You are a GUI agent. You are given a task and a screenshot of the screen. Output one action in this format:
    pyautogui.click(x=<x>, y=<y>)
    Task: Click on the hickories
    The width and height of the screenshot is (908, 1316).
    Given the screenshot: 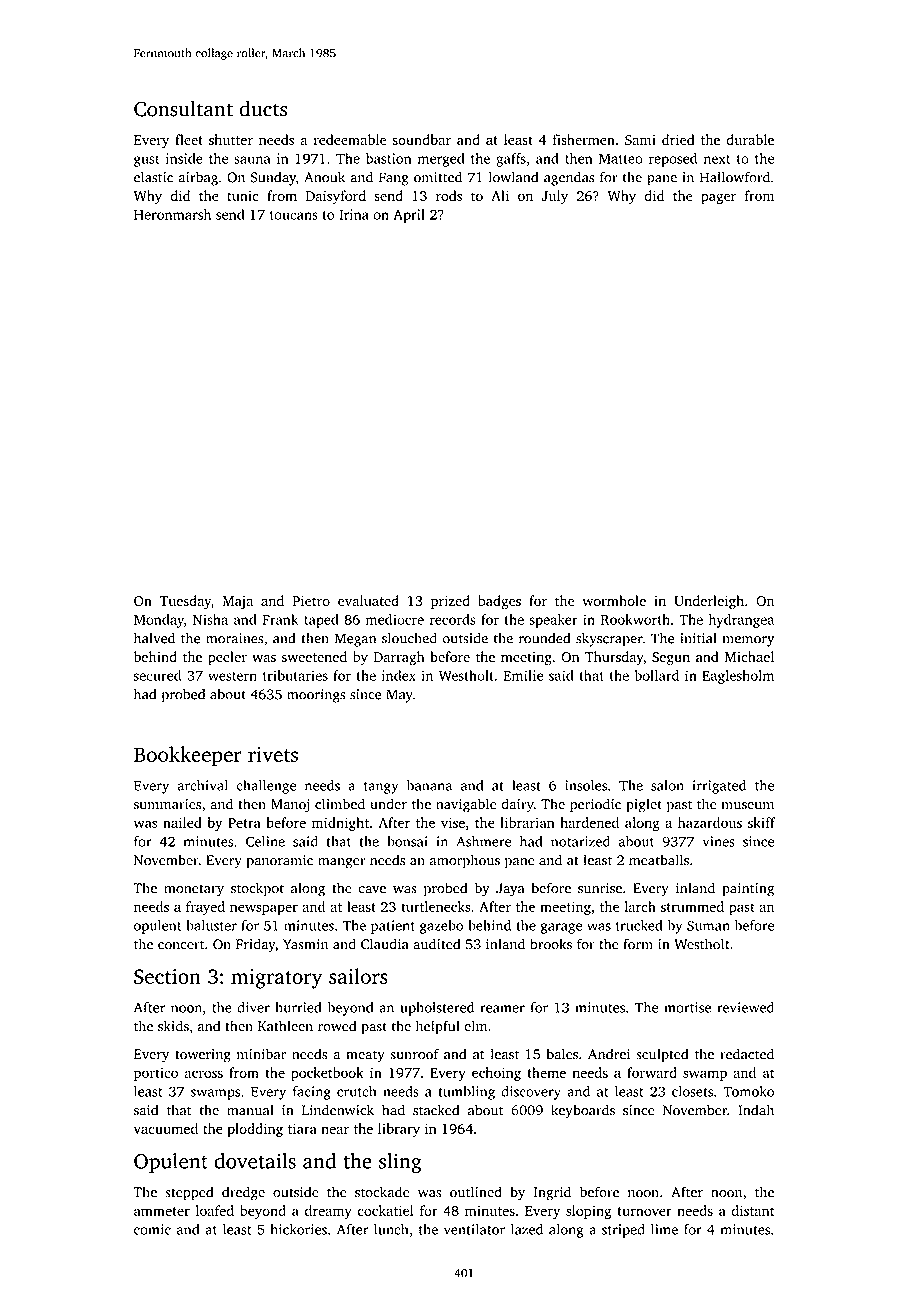 What is the action you would take?
    pyautogui.click(x=298, y=1229)
